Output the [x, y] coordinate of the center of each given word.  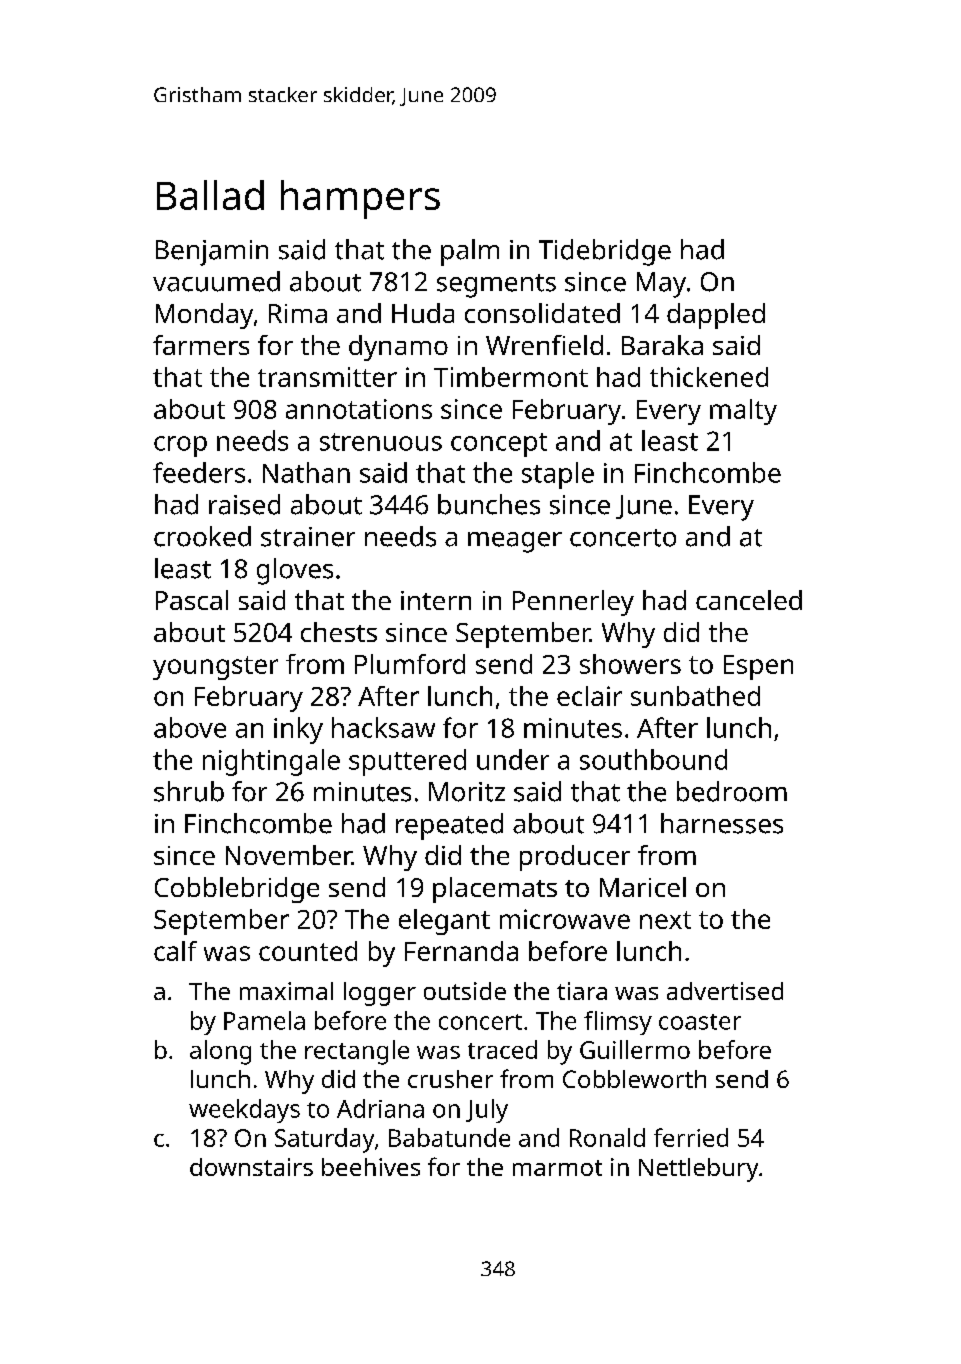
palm [470, 252]
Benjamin [212, 253]
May [661, 285]
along [220, 1052]
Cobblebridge [237, 890]
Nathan [306, 472]
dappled [716, 316]
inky [298, 730]
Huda [423, 313]
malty [743, 412]
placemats [495, 890]
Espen [758, 667]
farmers [201, 345]
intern [436, 600]
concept [499, 445]
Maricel [643, 887]
